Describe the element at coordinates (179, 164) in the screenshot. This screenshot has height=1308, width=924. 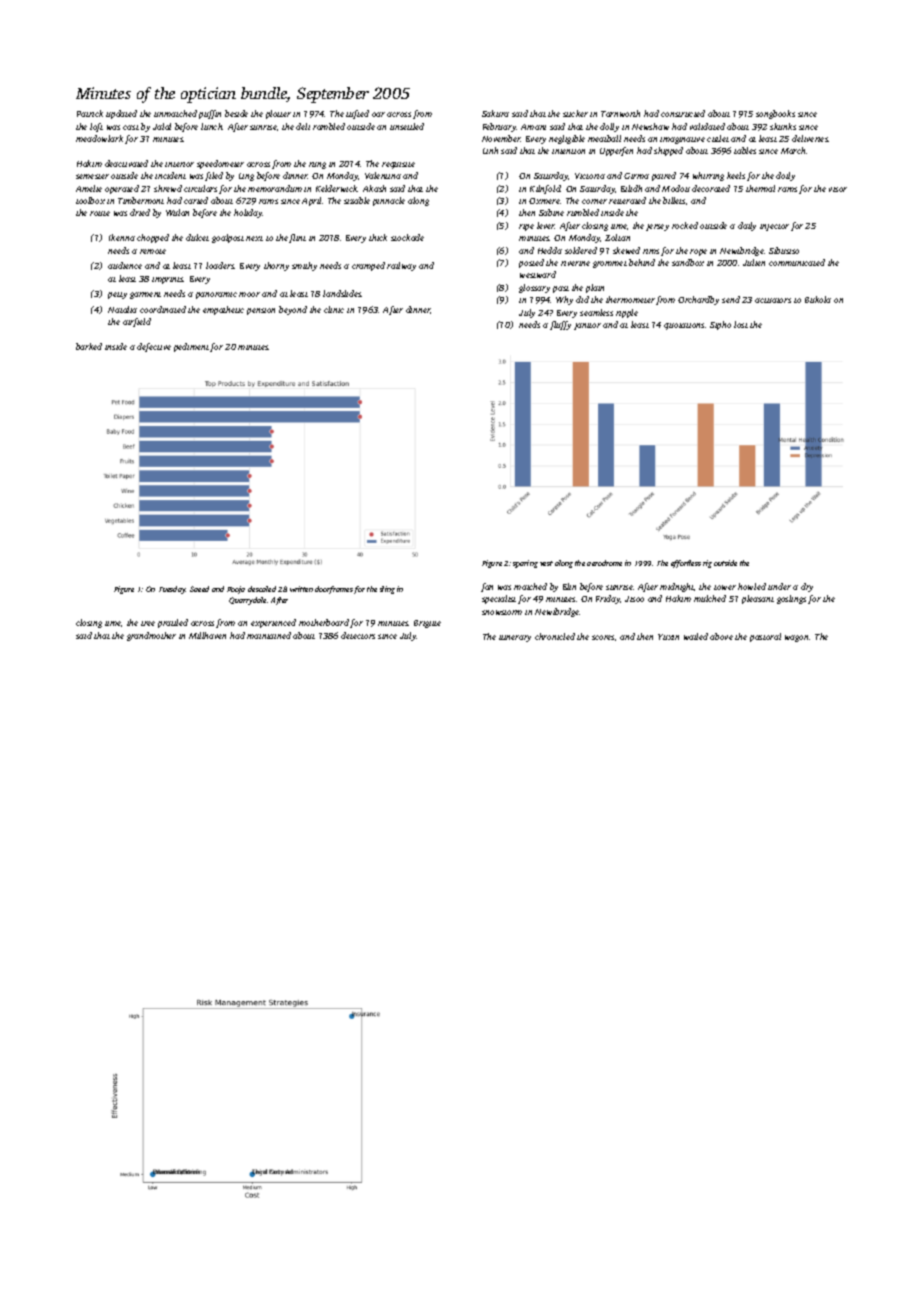
I see `interior` at that location.
